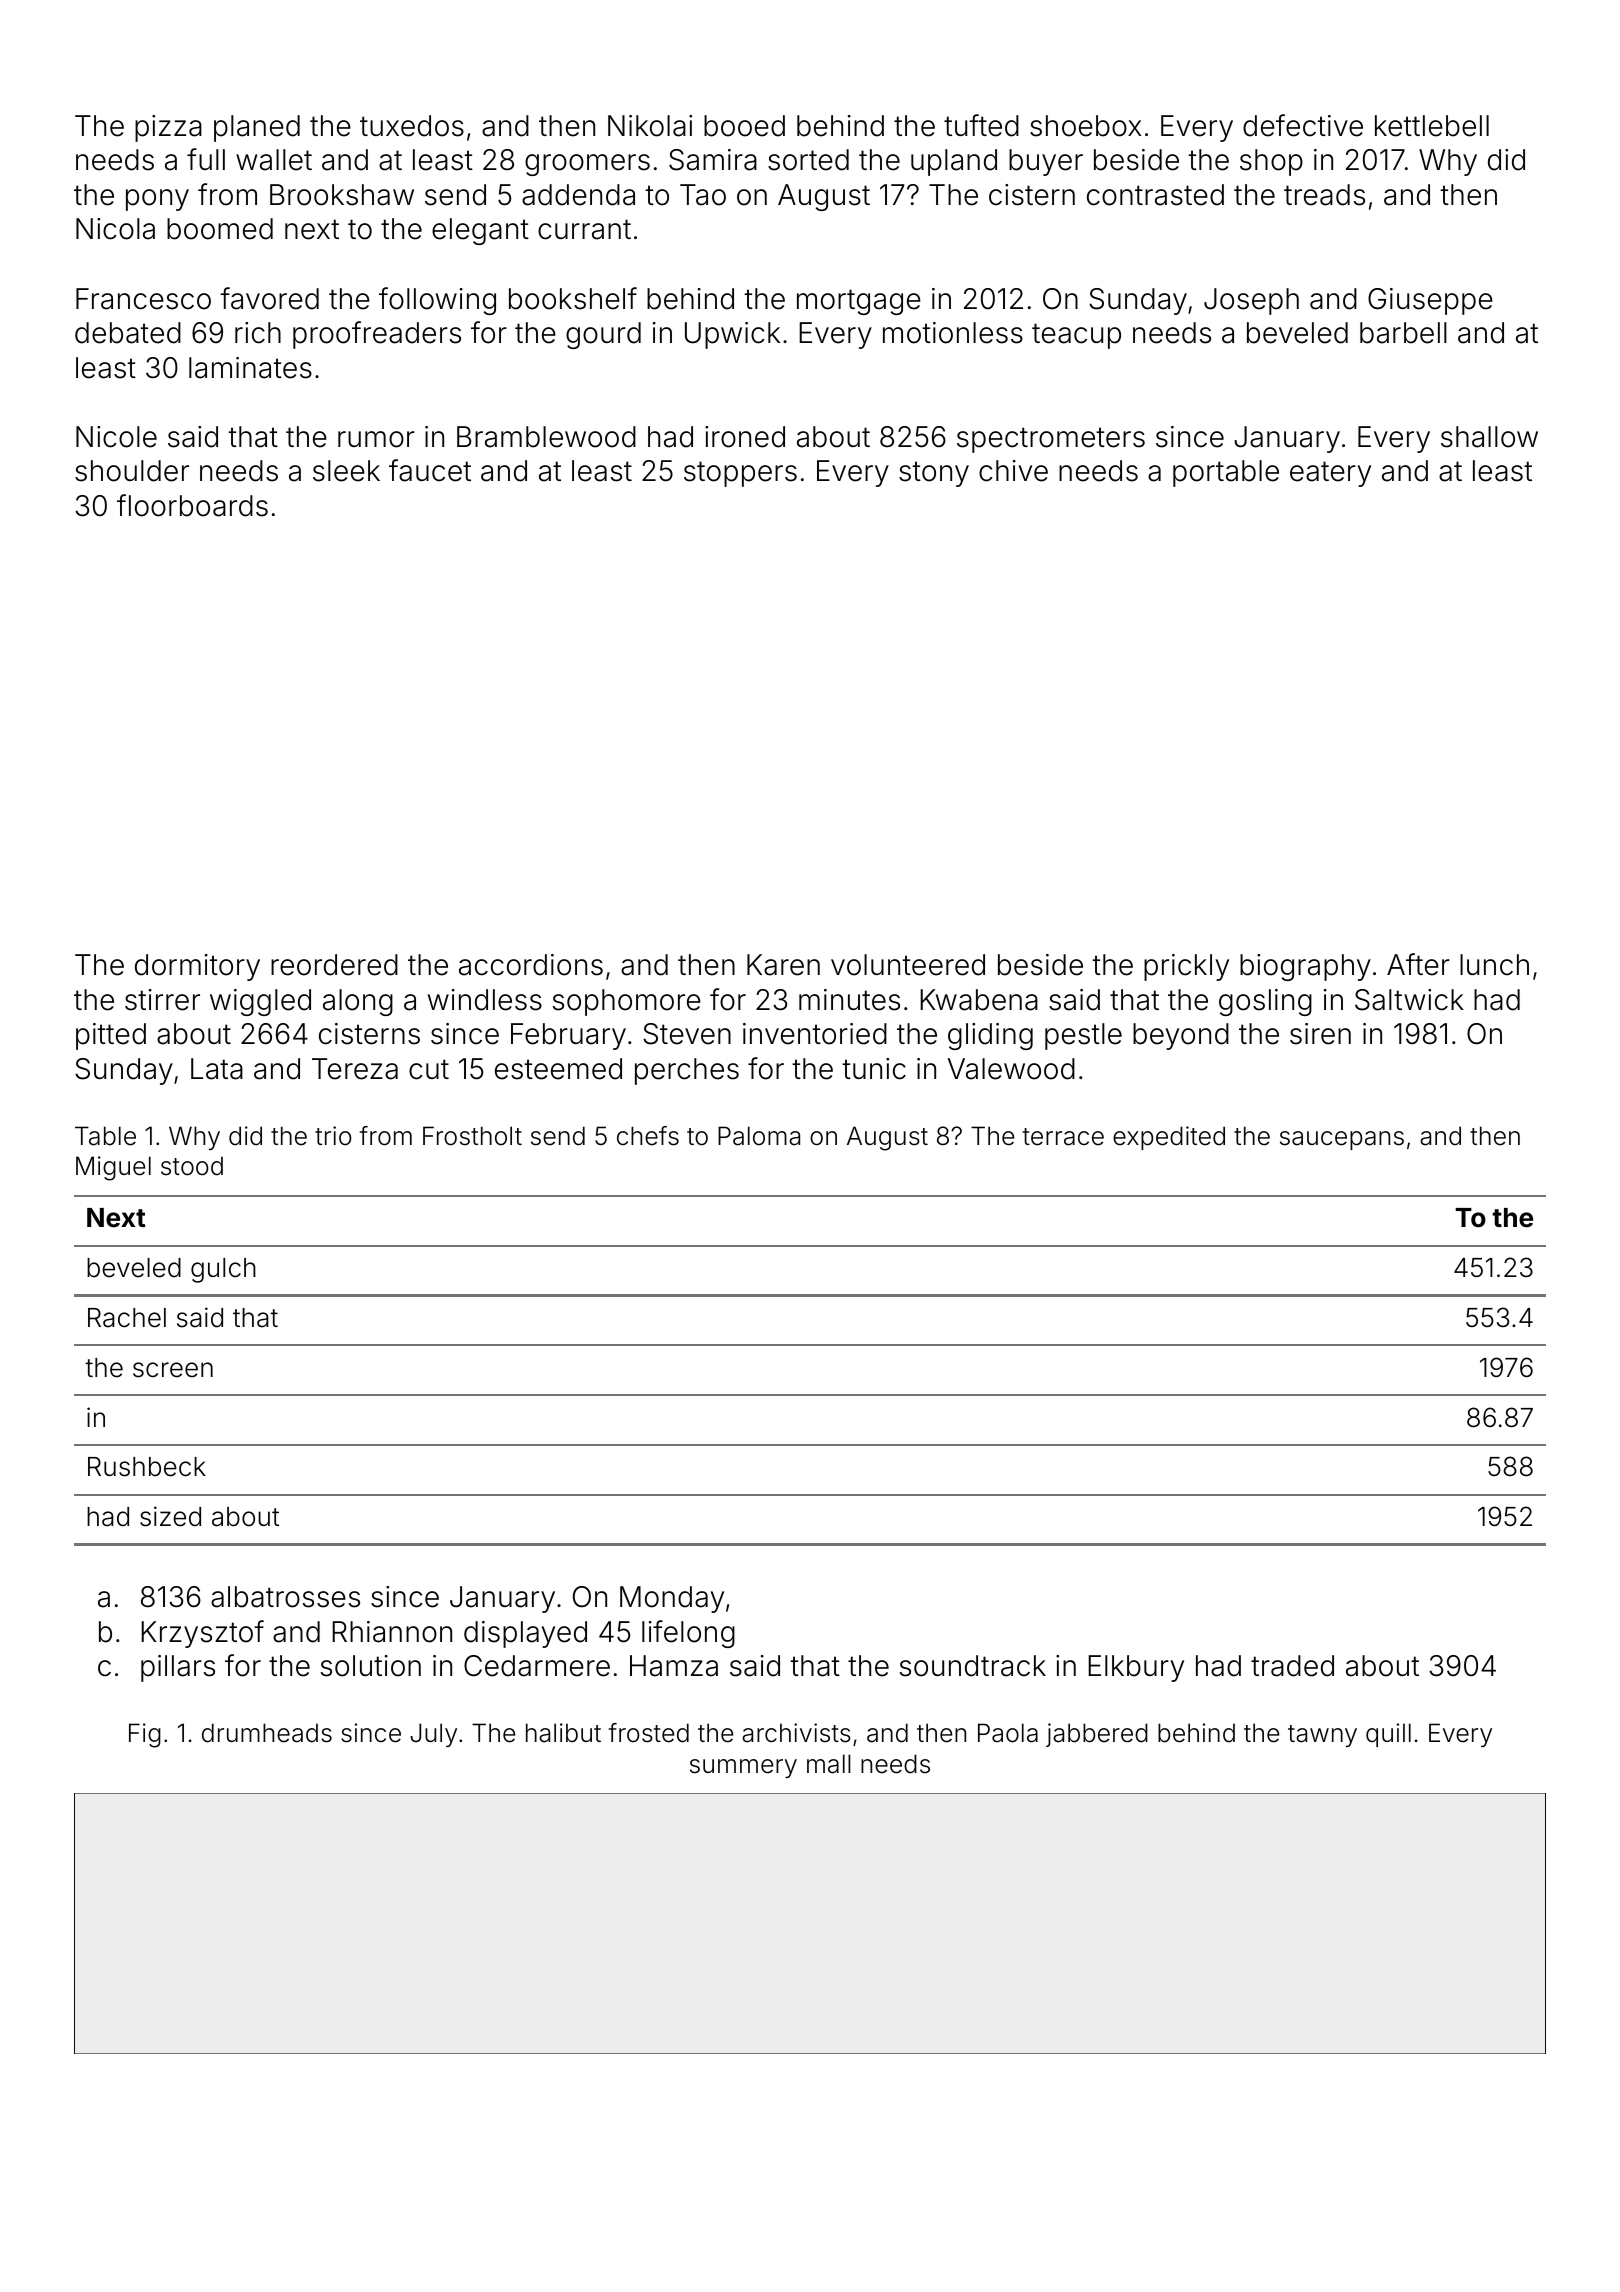  Describe the element at coordinates (531, 965) in the screenshot. I see `accordions` at that location.
